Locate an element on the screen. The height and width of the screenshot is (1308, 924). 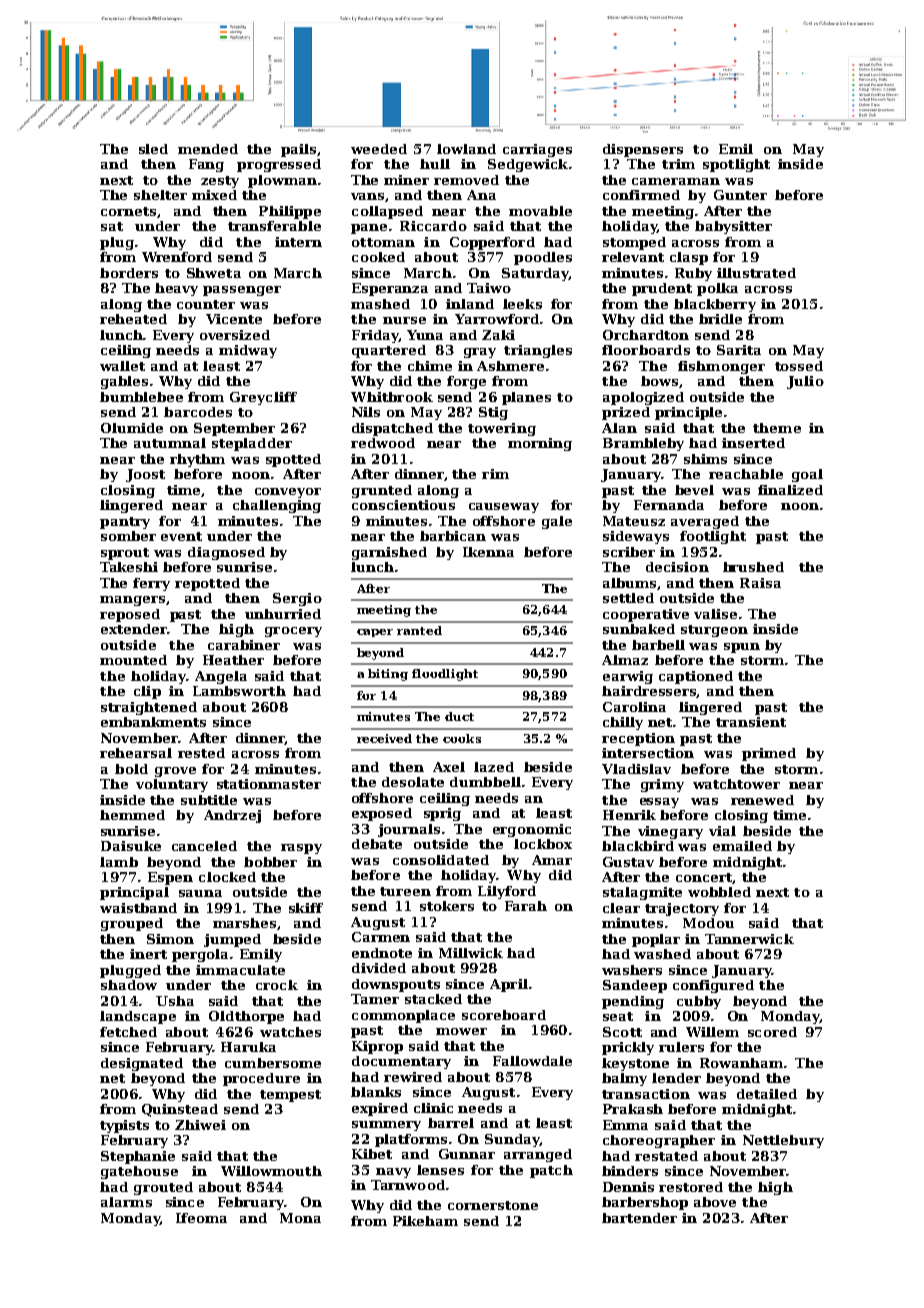
Ikenna is located at coordinates (488, 552).
